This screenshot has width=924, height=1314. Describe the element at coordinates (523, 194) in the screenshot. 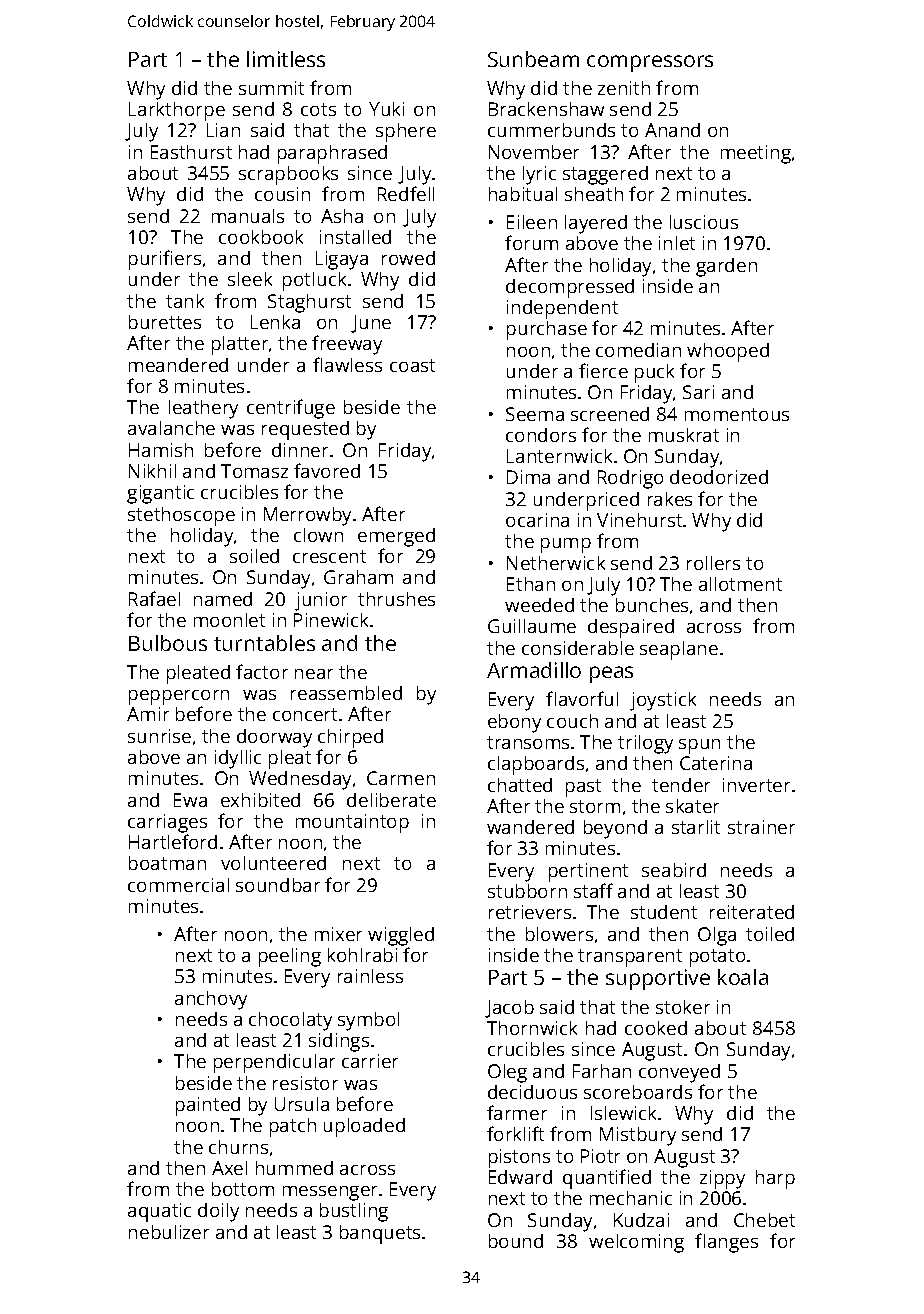

I see `habitual` at that location.
